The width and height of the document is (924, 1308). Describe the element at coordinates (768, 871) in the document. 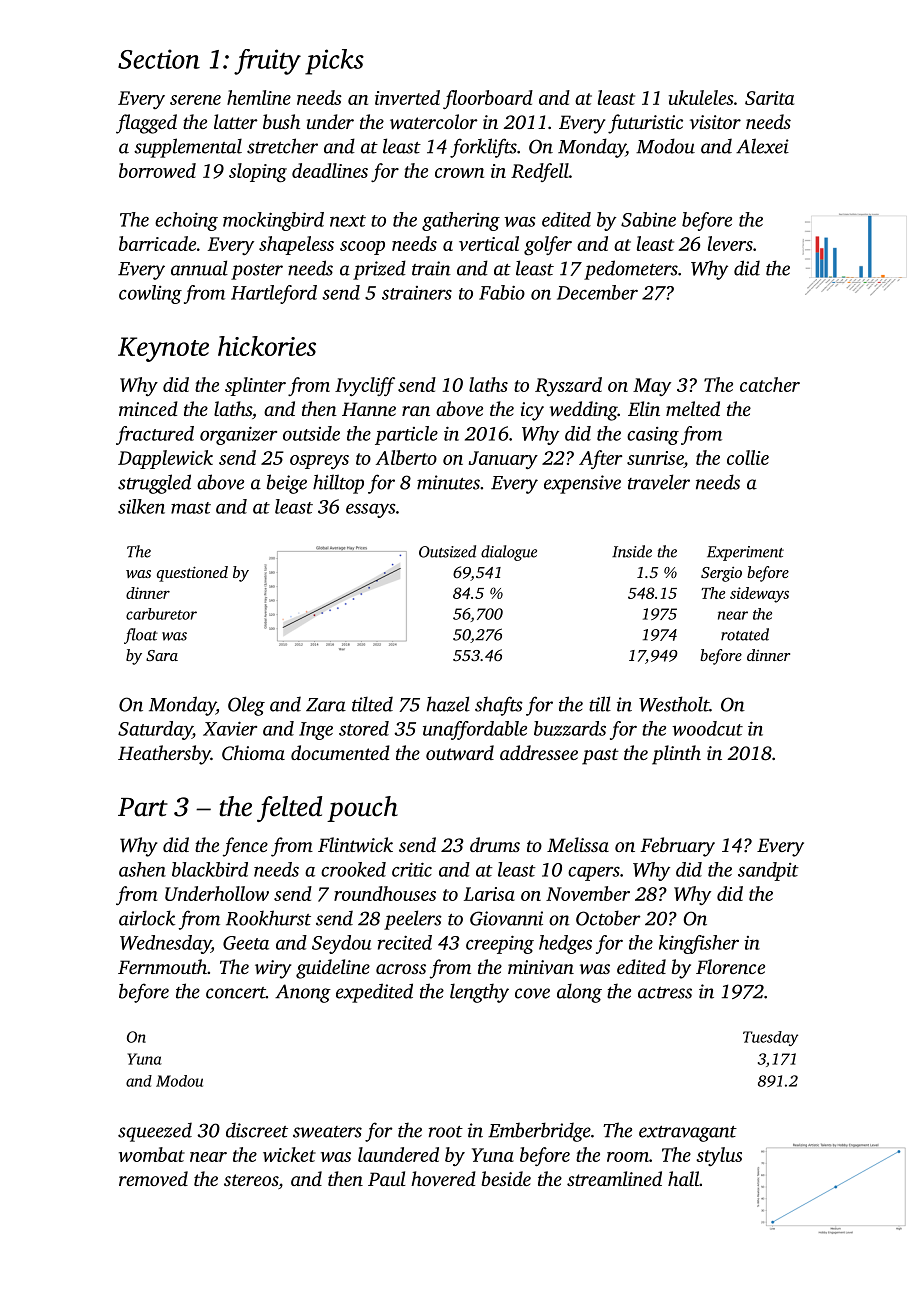

I see `sandpit` at that location.
